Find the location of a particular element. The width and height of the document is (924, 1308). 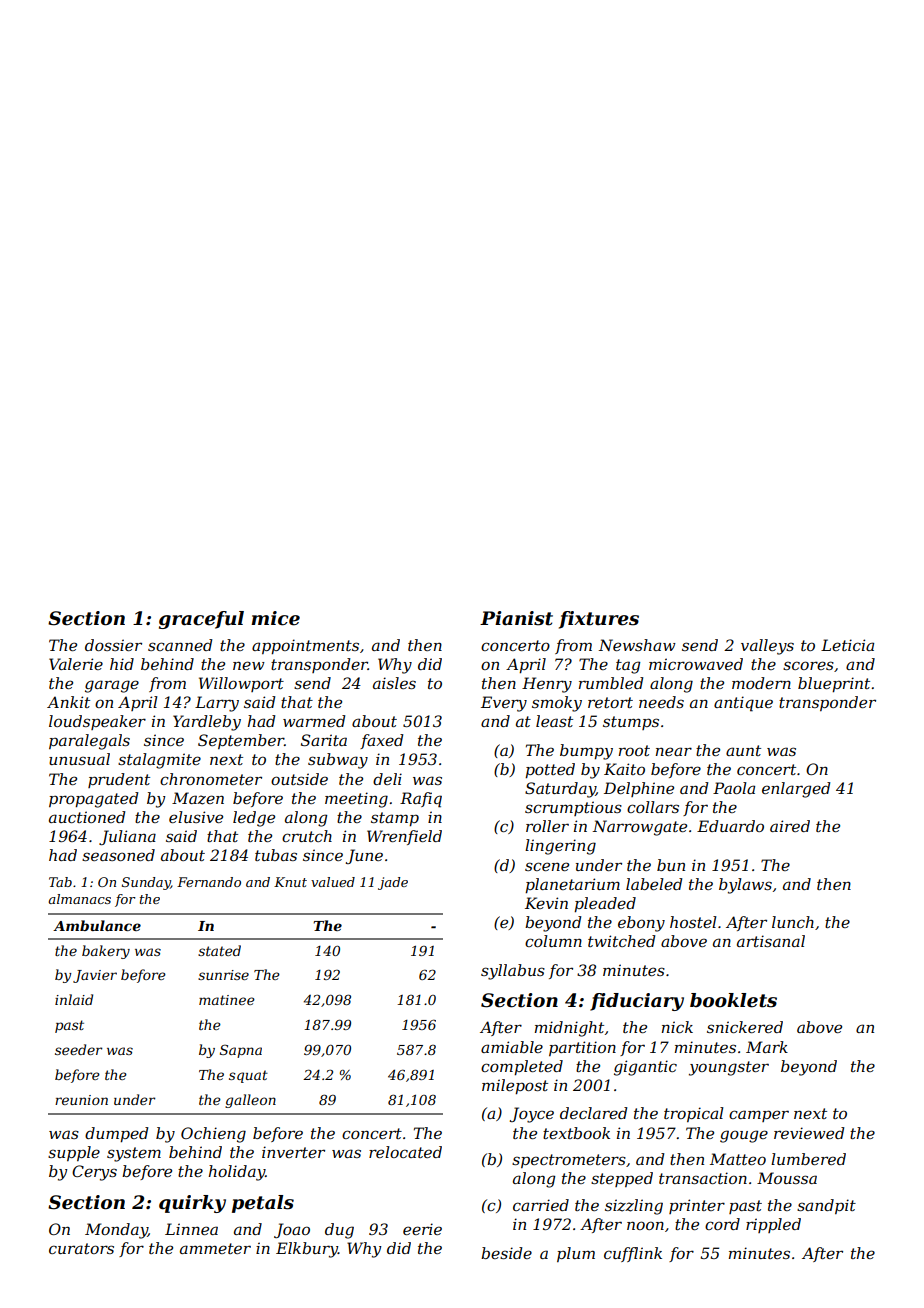

amiable is located at coordinates (512, 1047).
